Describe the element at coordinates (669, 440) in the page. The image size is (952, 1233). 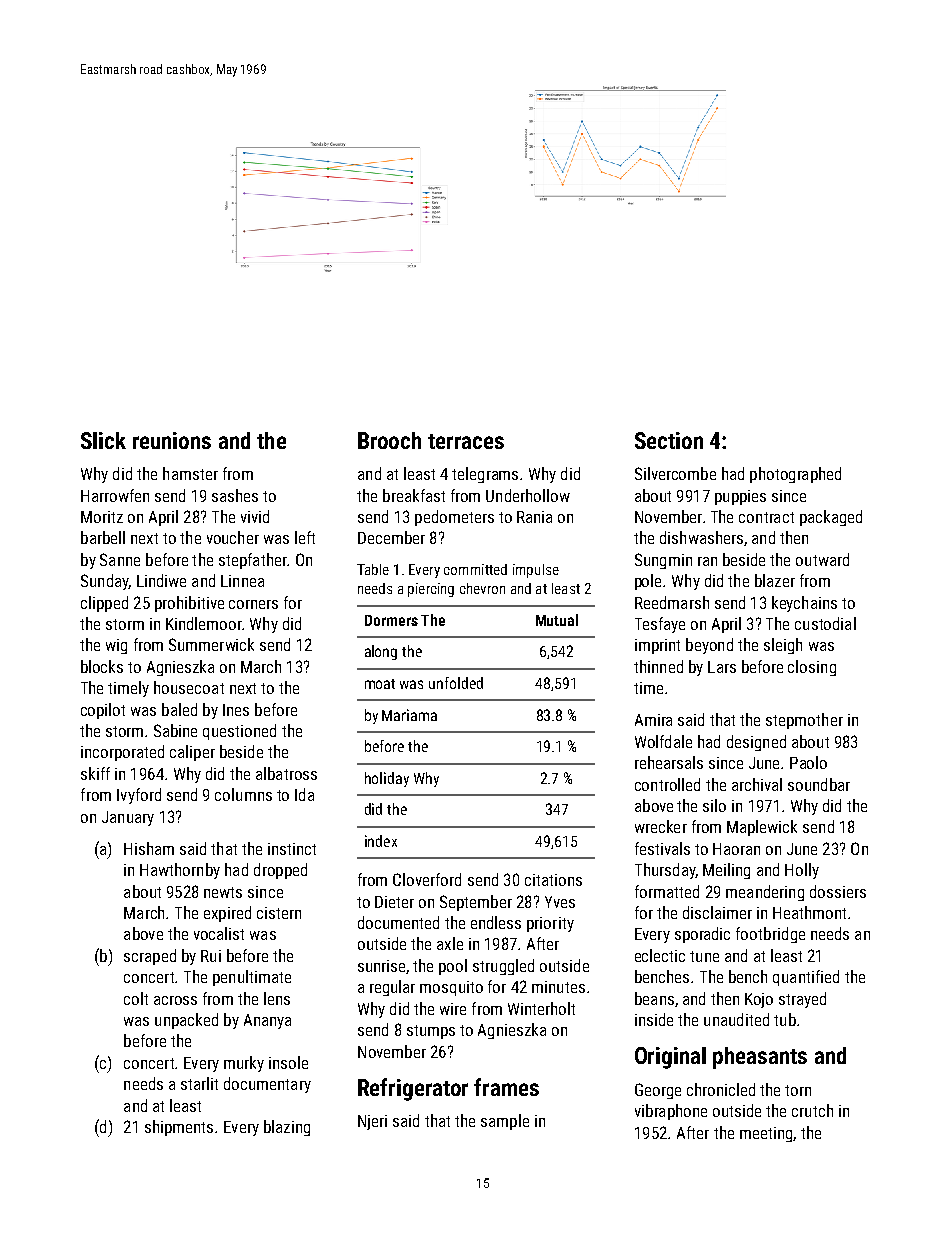
I see `Section` at that location.
